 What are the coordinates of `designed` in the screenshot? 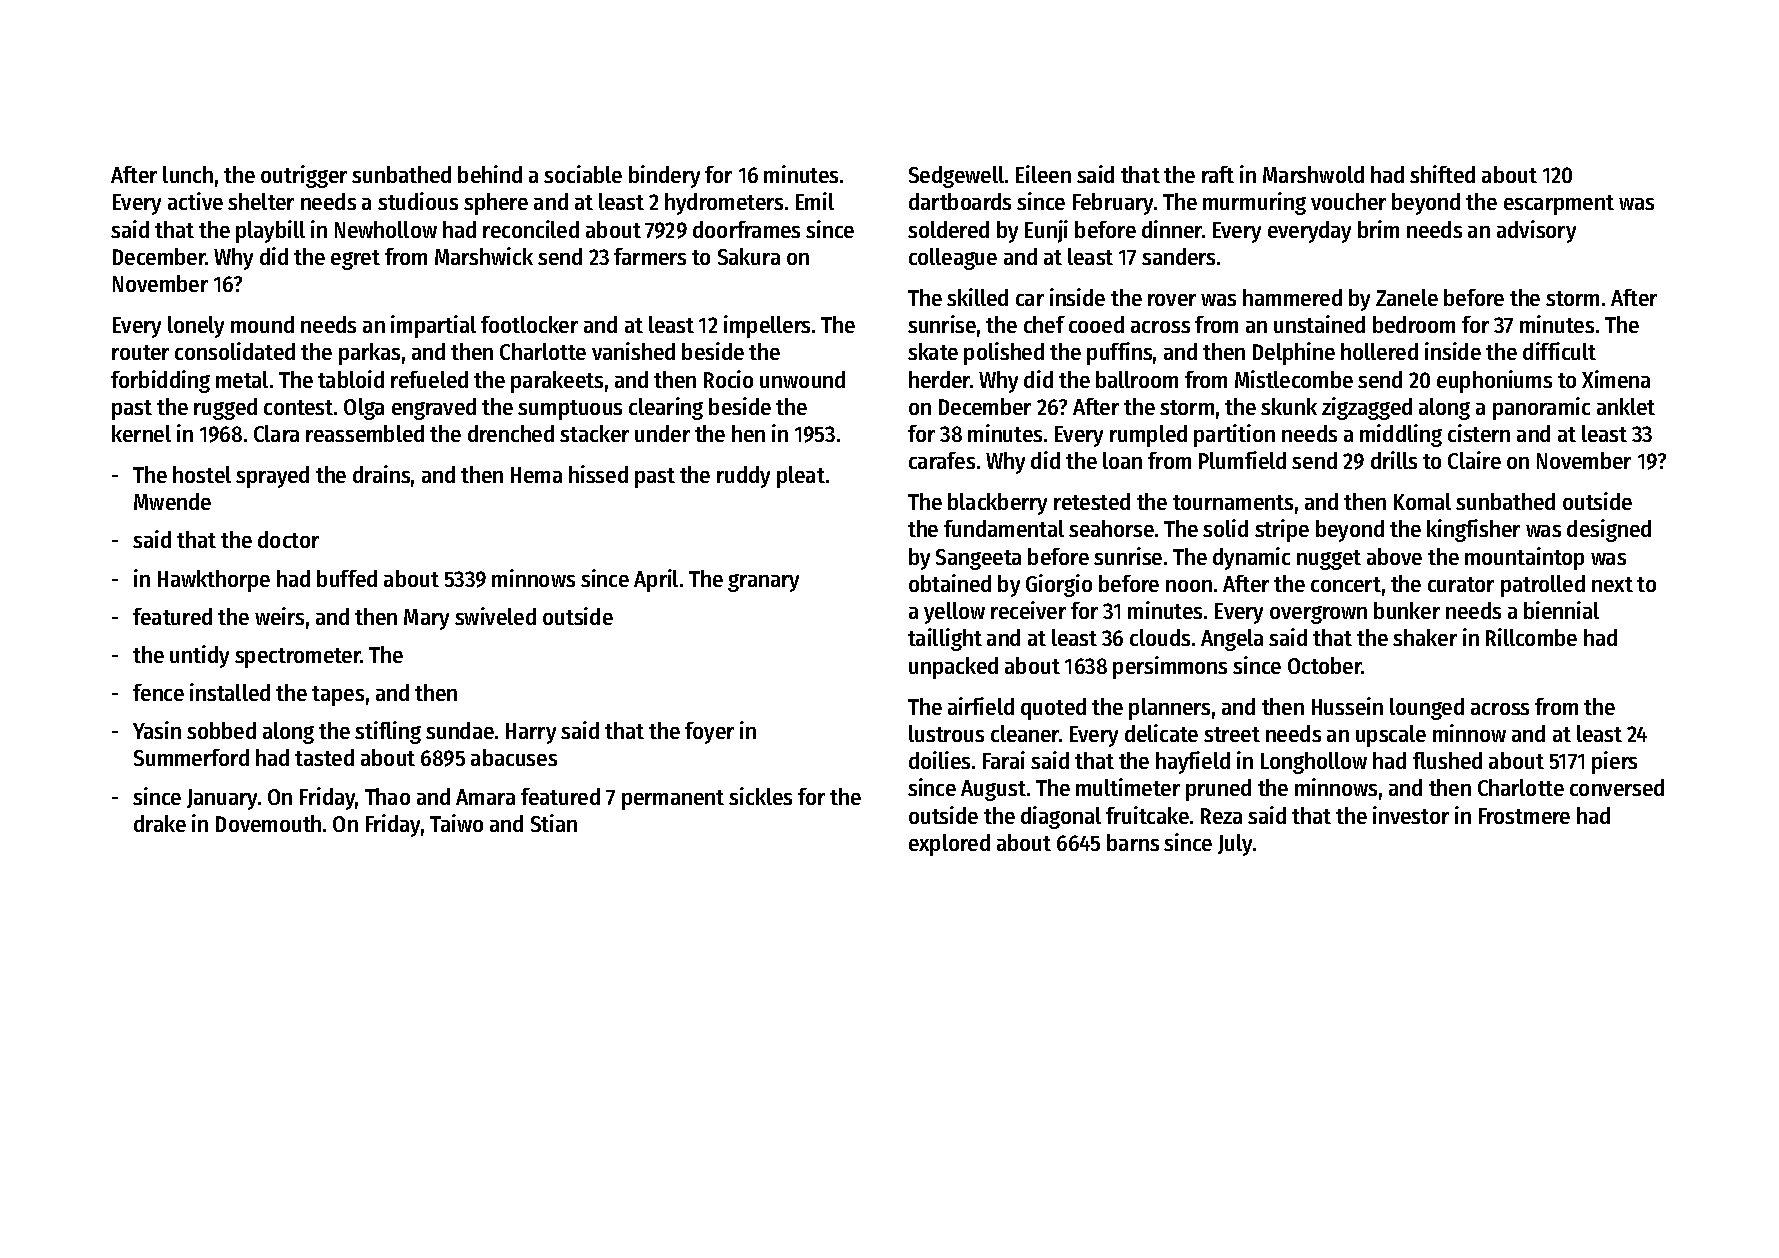 It's located at (1609, 530).
